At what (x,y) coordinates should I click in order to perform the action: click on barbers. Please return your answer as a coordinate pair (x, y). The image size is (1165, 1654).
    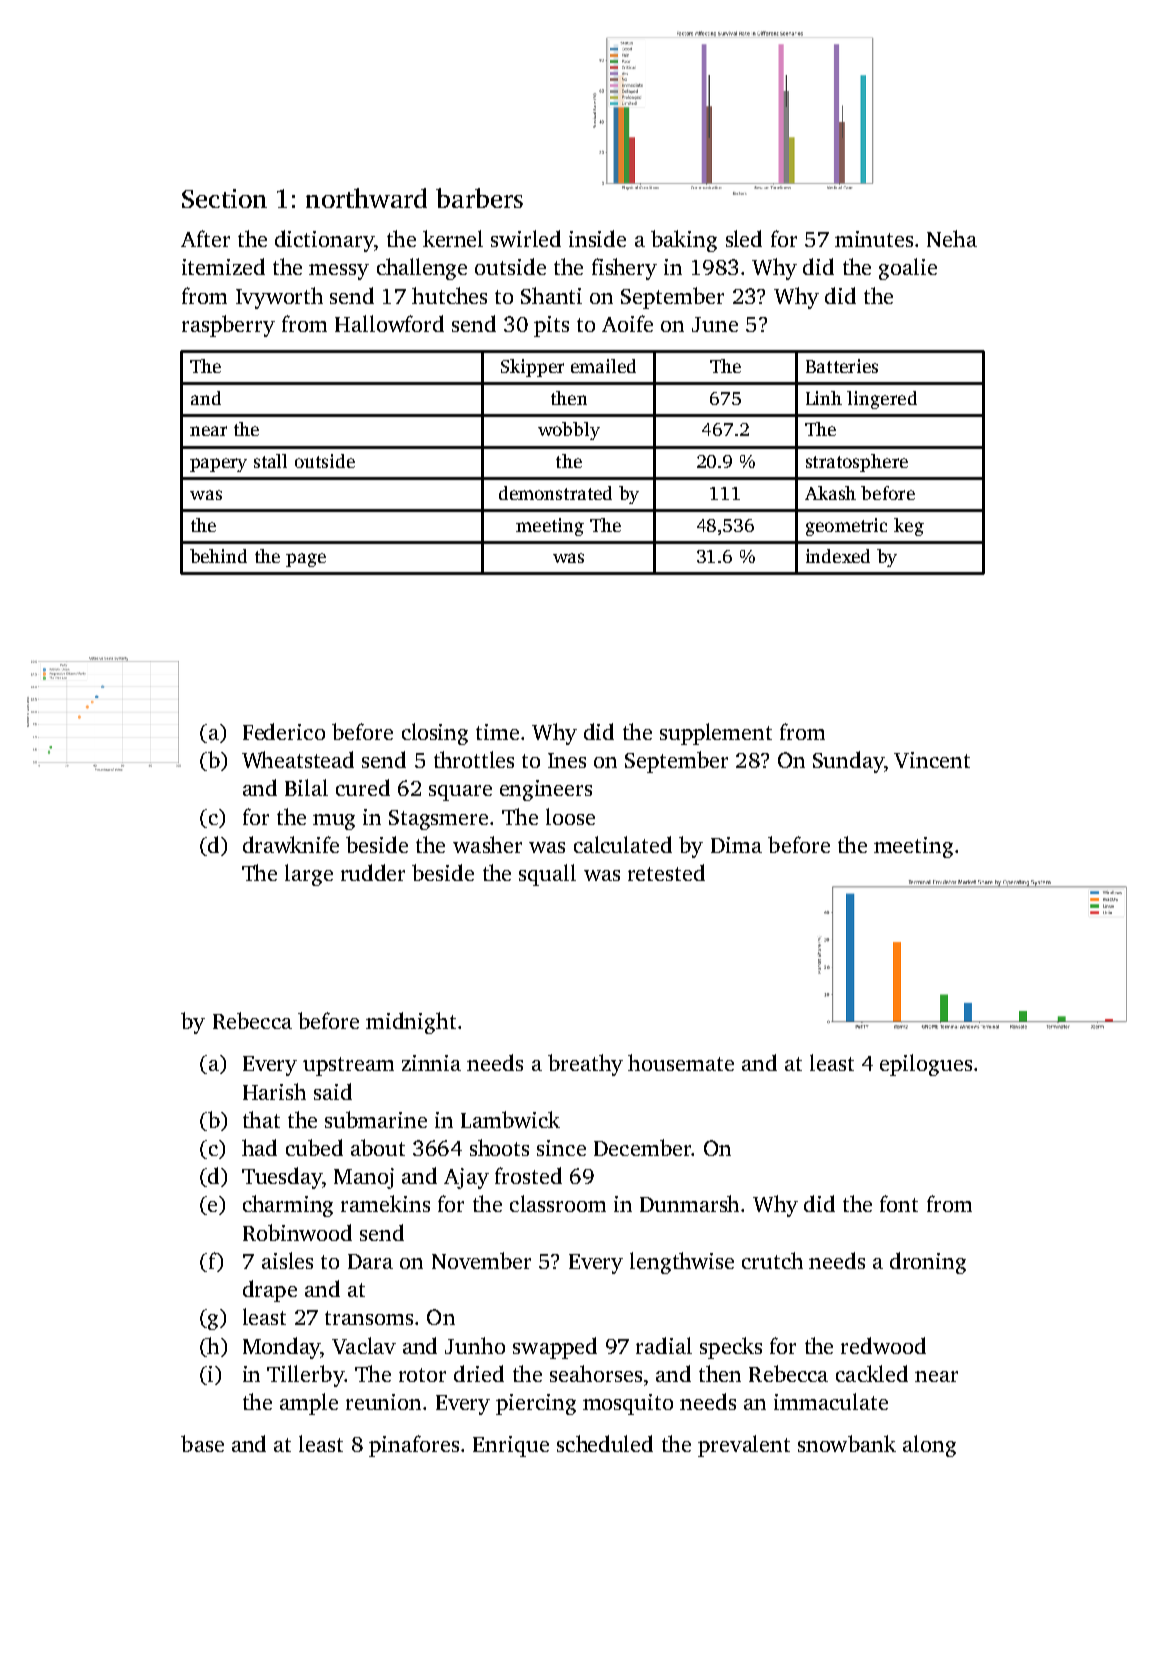
    Looking at the image, I should click on (479, 198).
